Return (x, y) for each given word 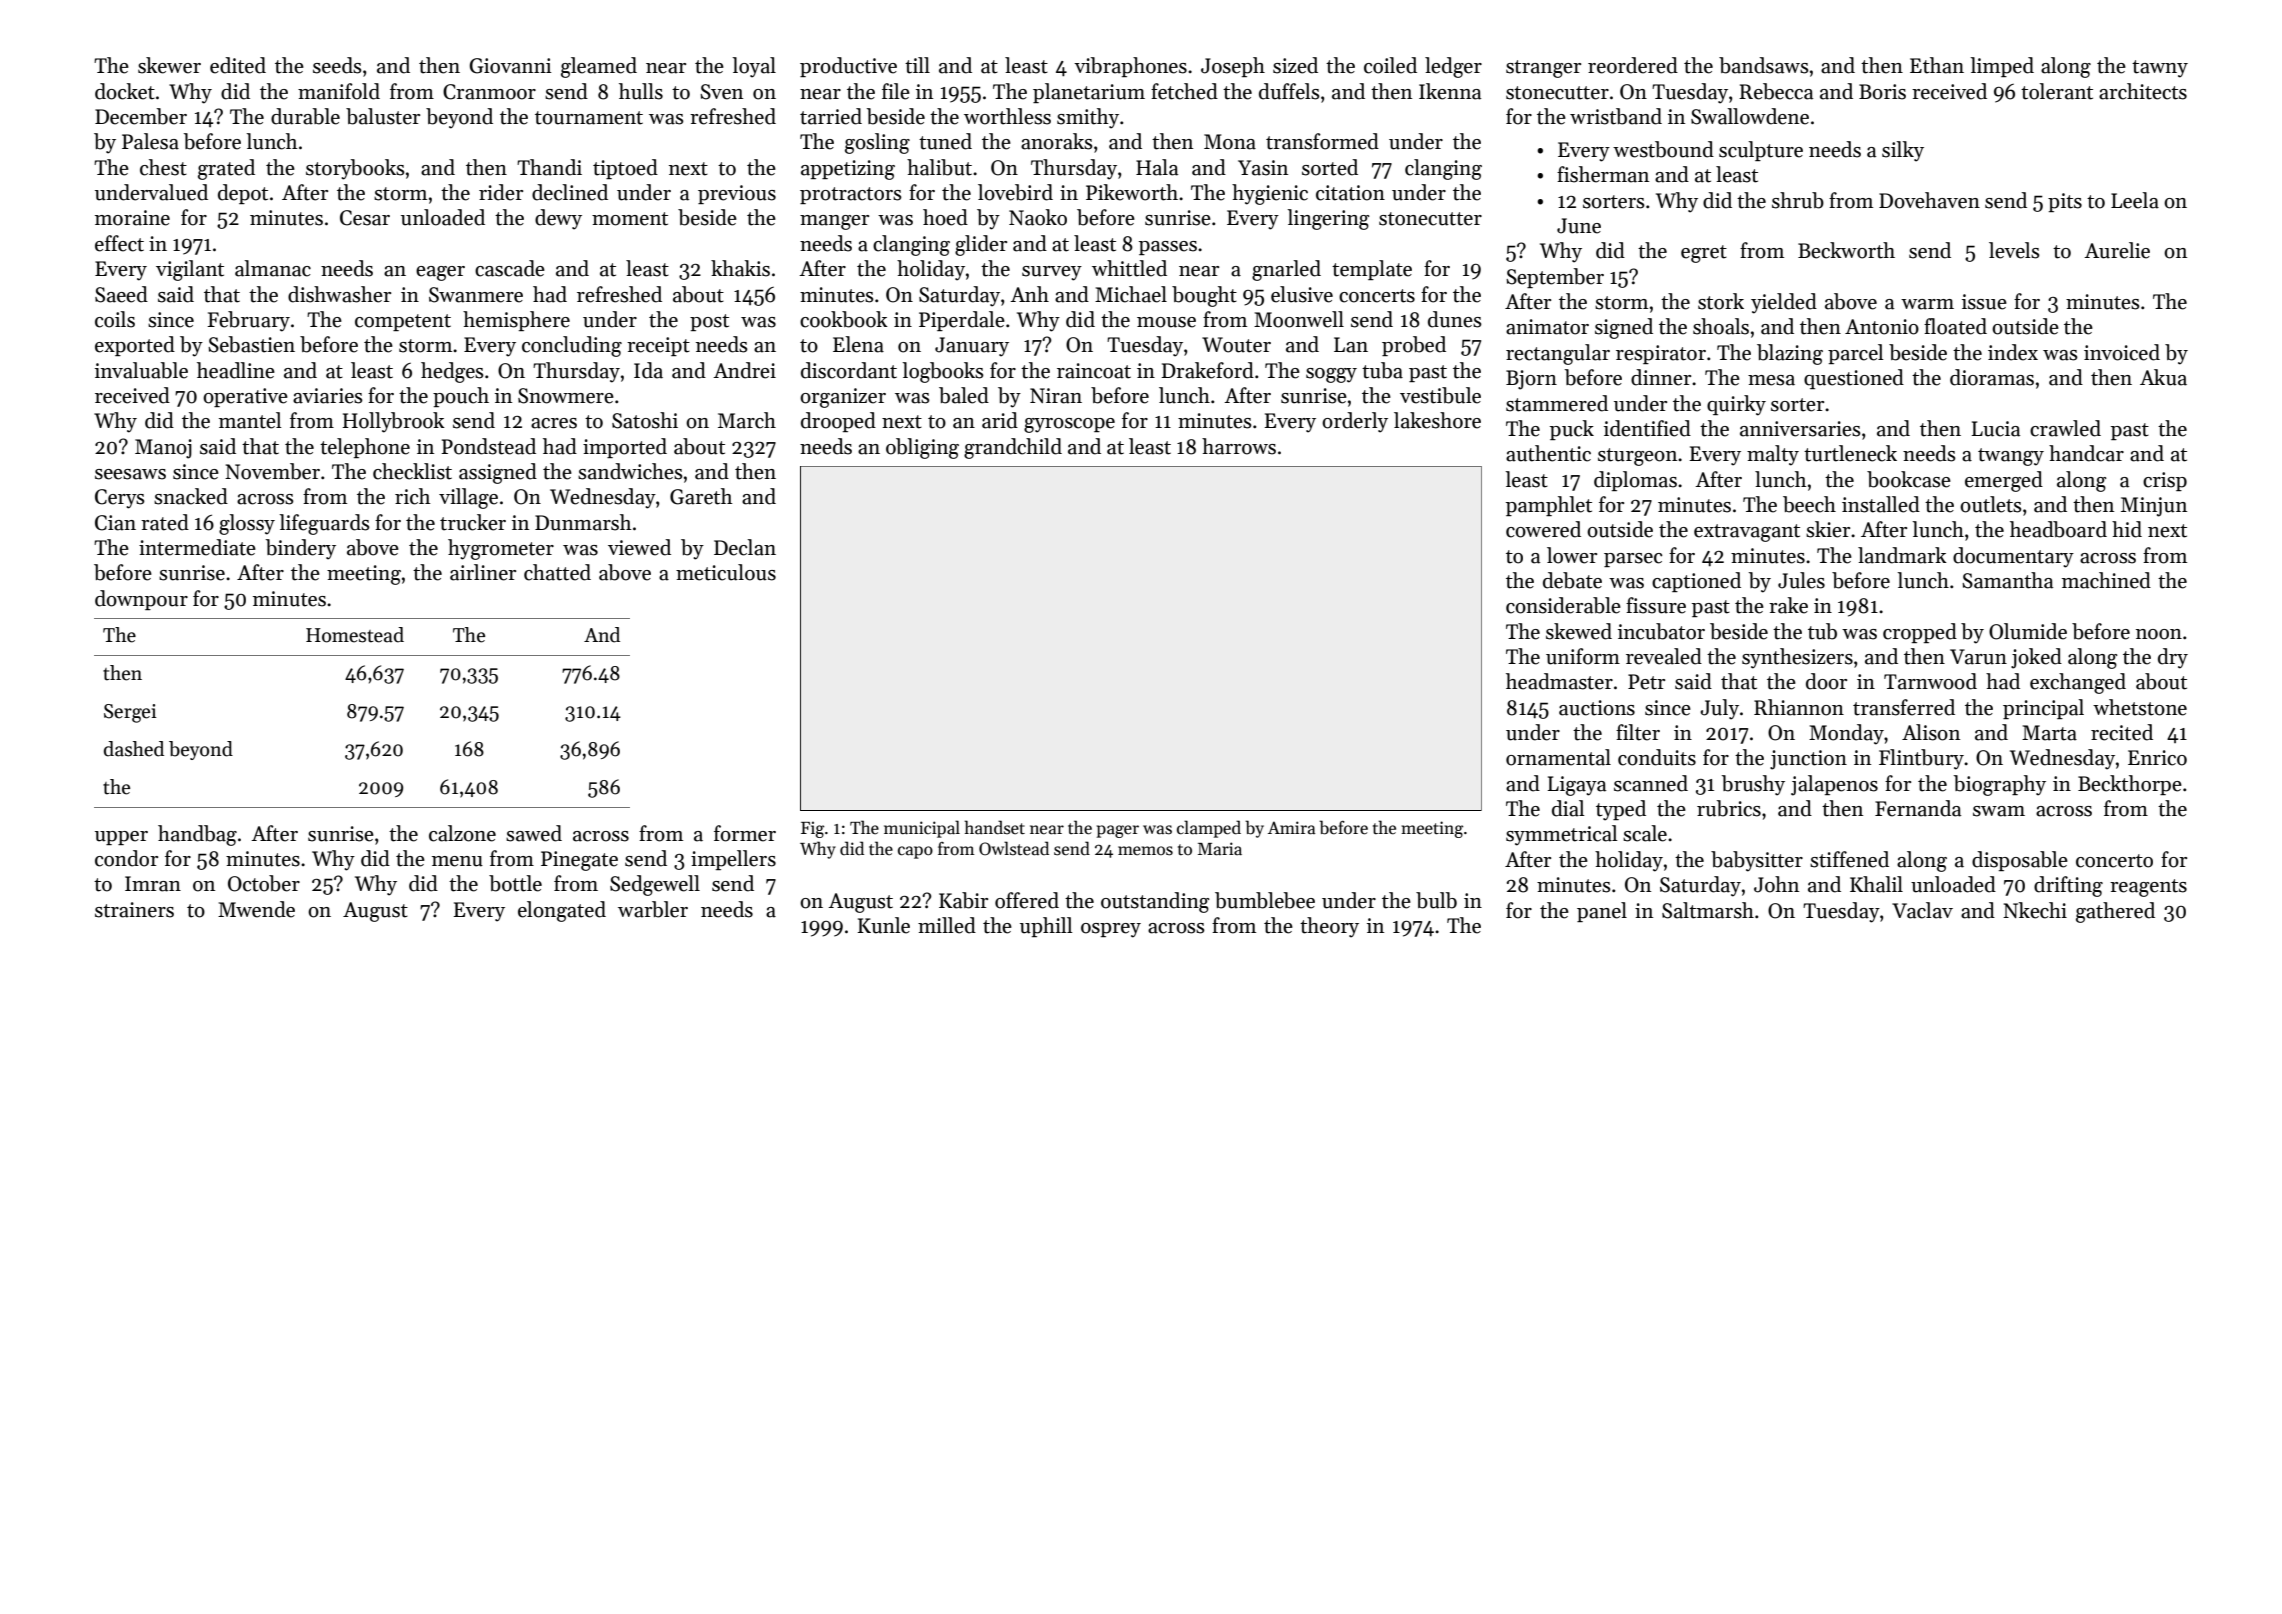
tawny (2160, 69)
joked (2036, 658)
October (264, 883)
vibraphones (1130, 67)
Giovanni (511, 66)
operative (245, 397)
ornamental (1558, 757)
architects (2143, 91)
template (1372, 270)
